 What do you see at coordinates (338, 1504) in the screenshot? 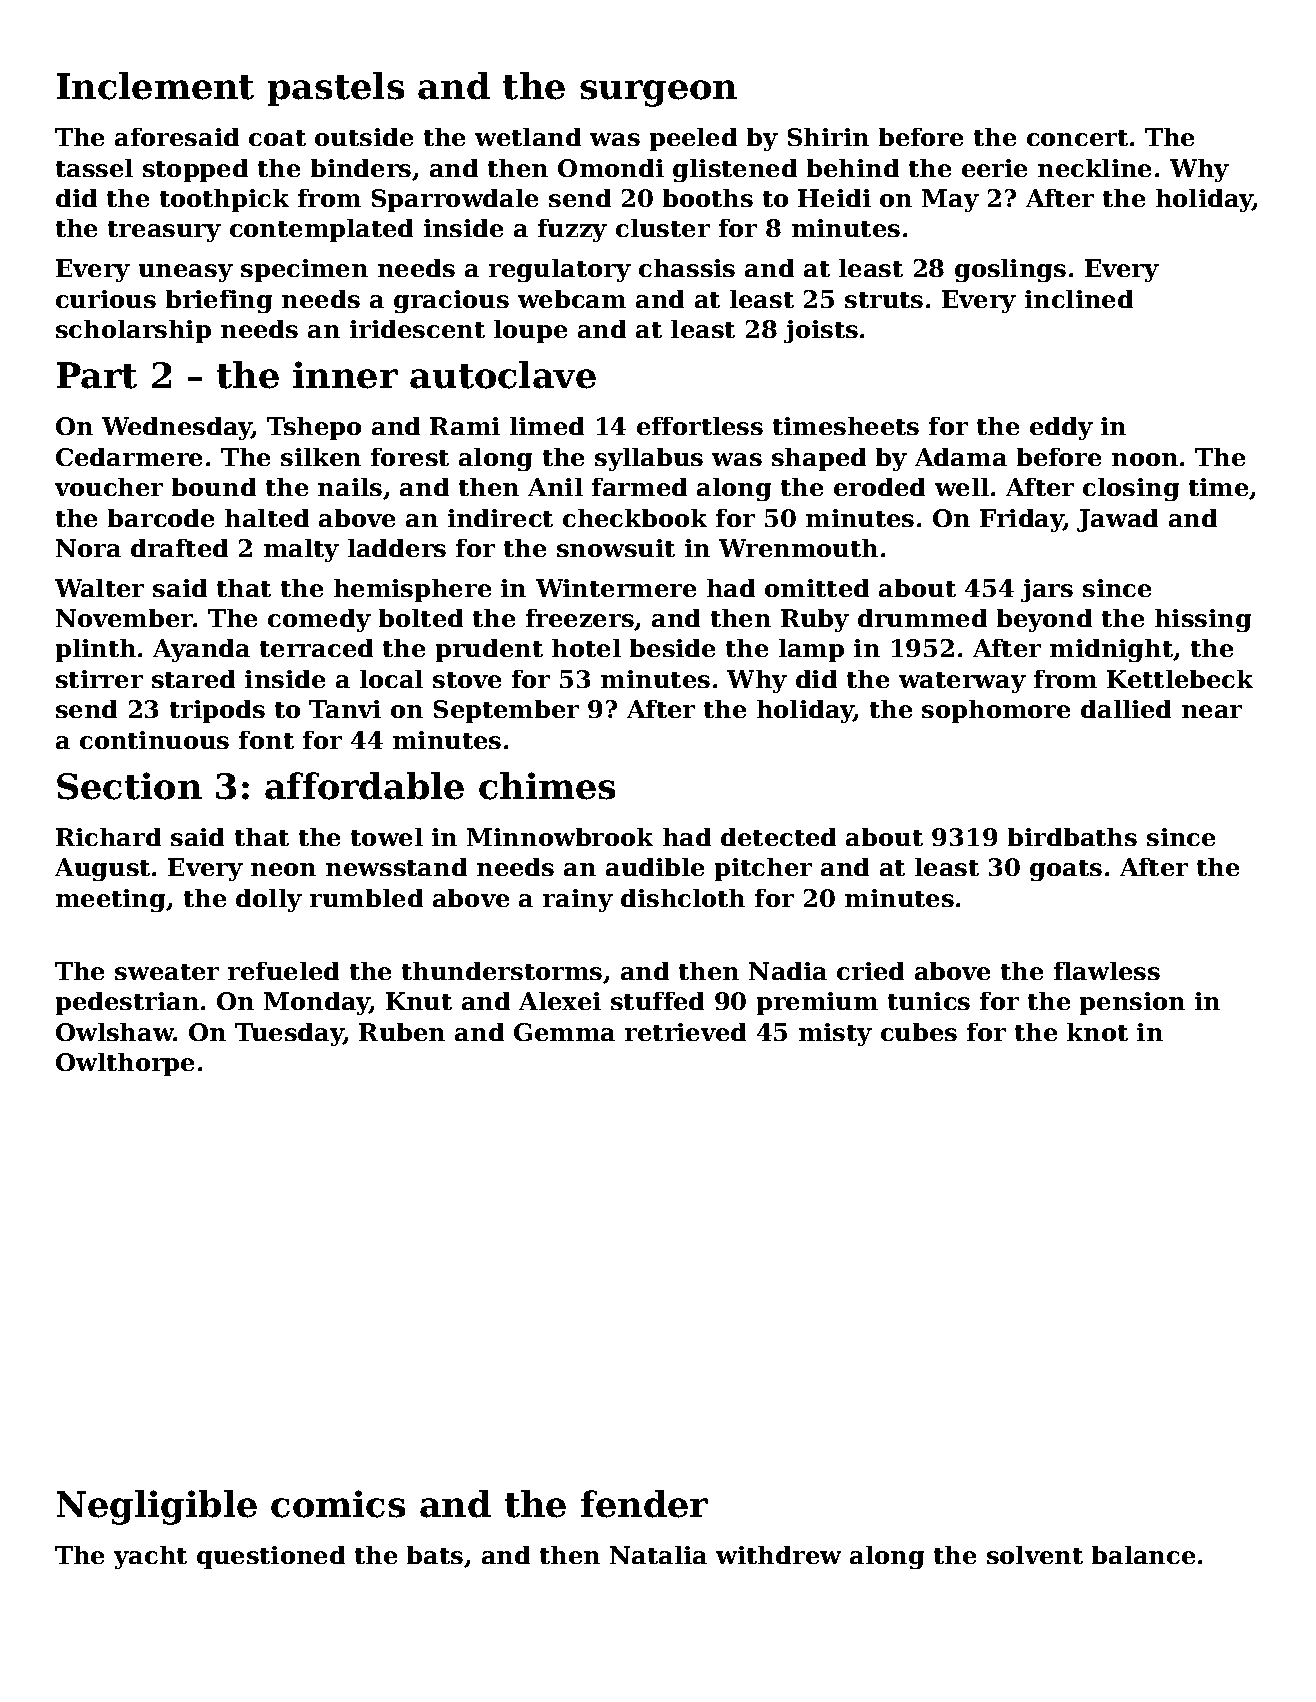
I see `comics` at bounding box center [338, 1504].
